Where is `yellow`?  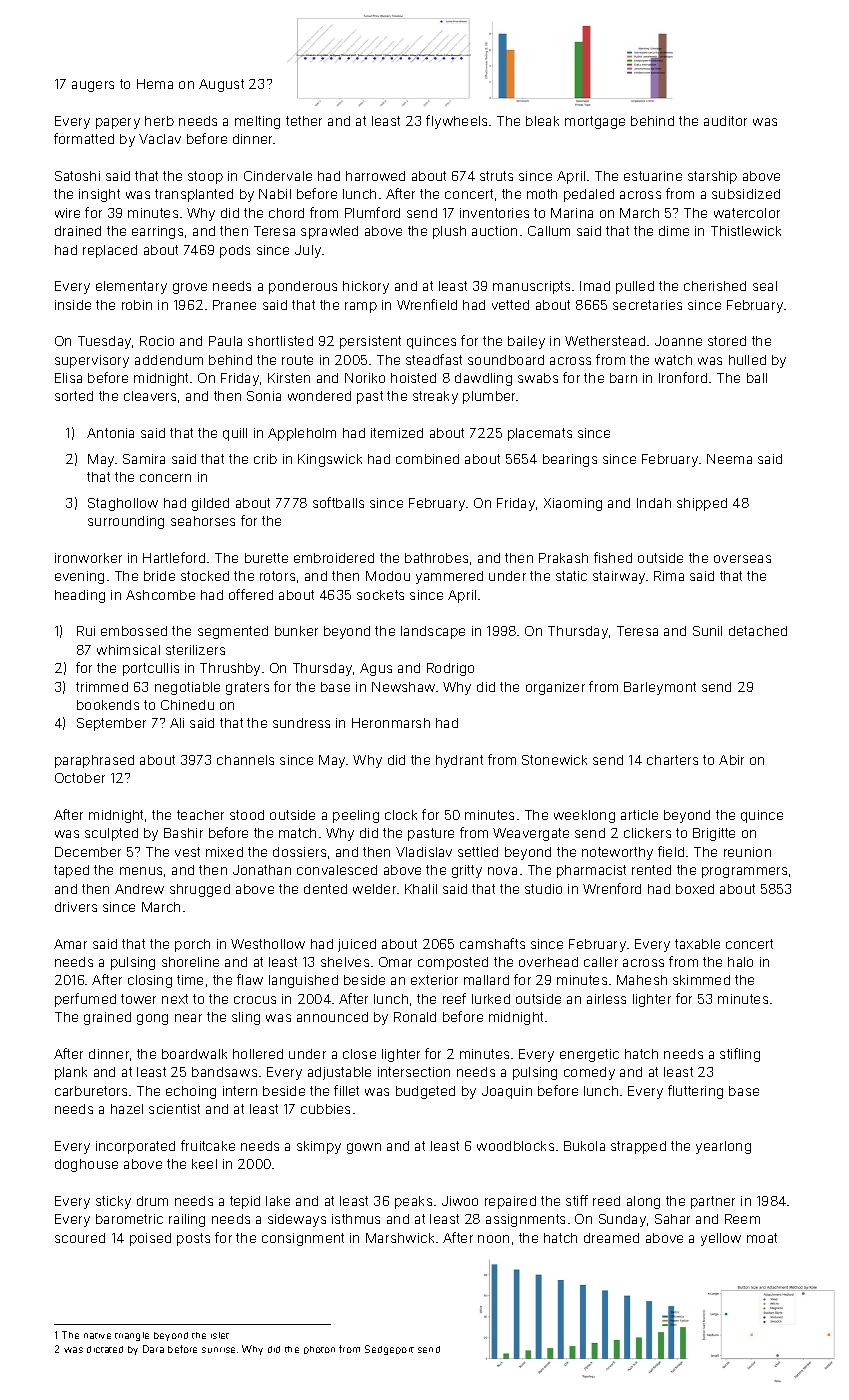
yellow is located at coordinates (721, 1239).
